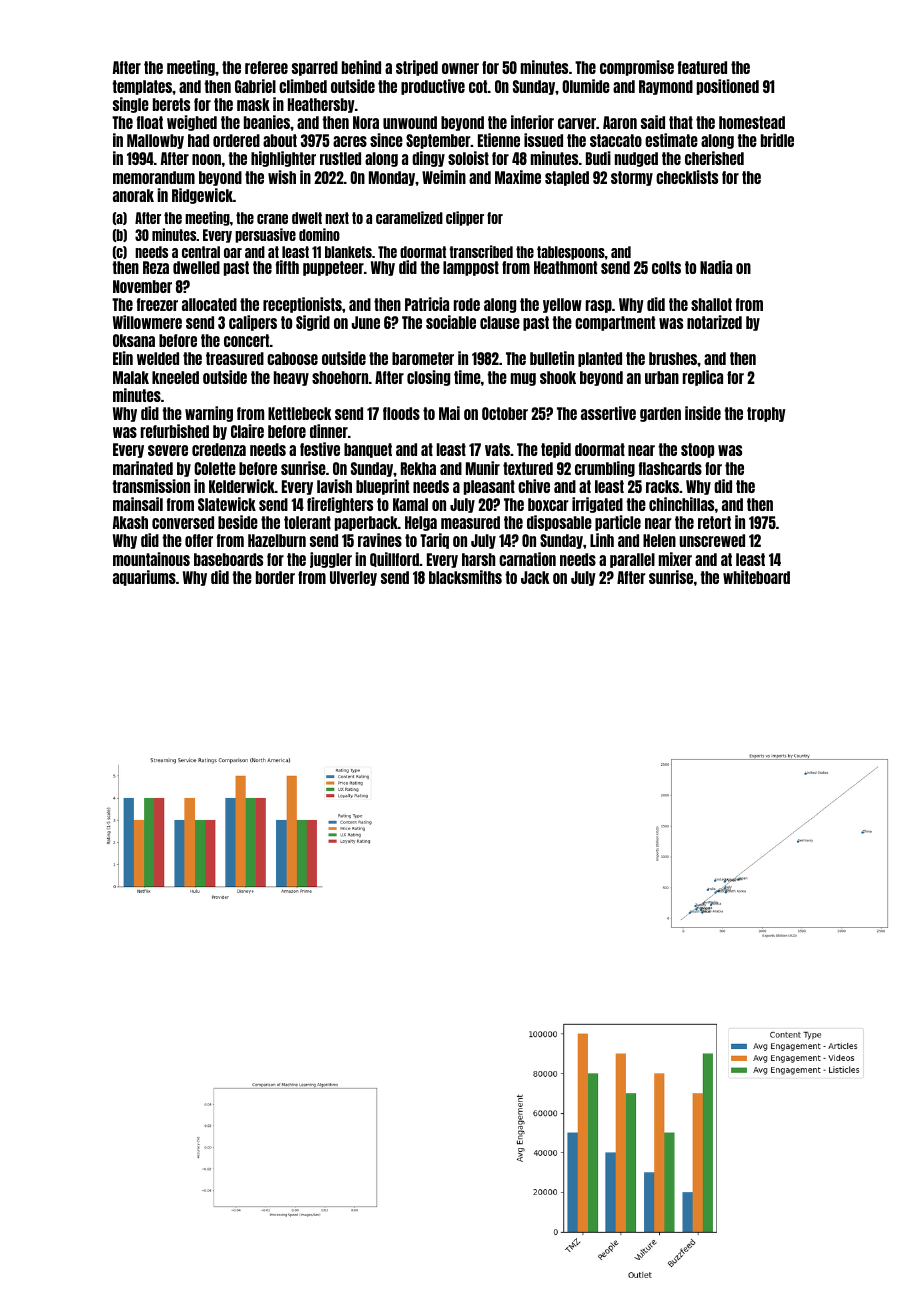 Image resolution: width=908 pixels, height=1316 pixels. I want to click on chinchillas, so click(681, 504).
